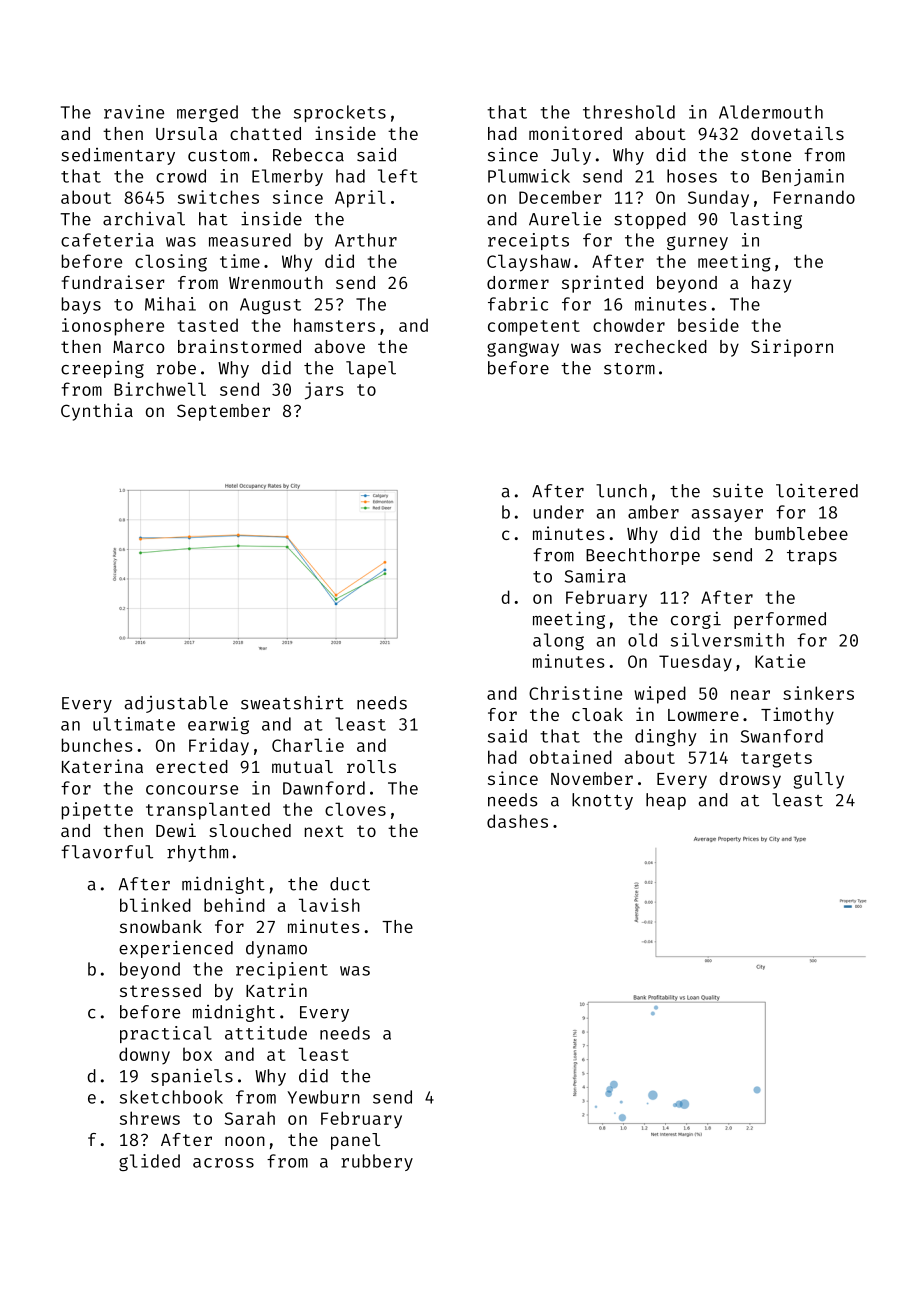 The width and height of the screenshot is (924, 1314). Describe the element at coordinates (803, 177) in the screenshot. I see `Benjamin` at that location.
